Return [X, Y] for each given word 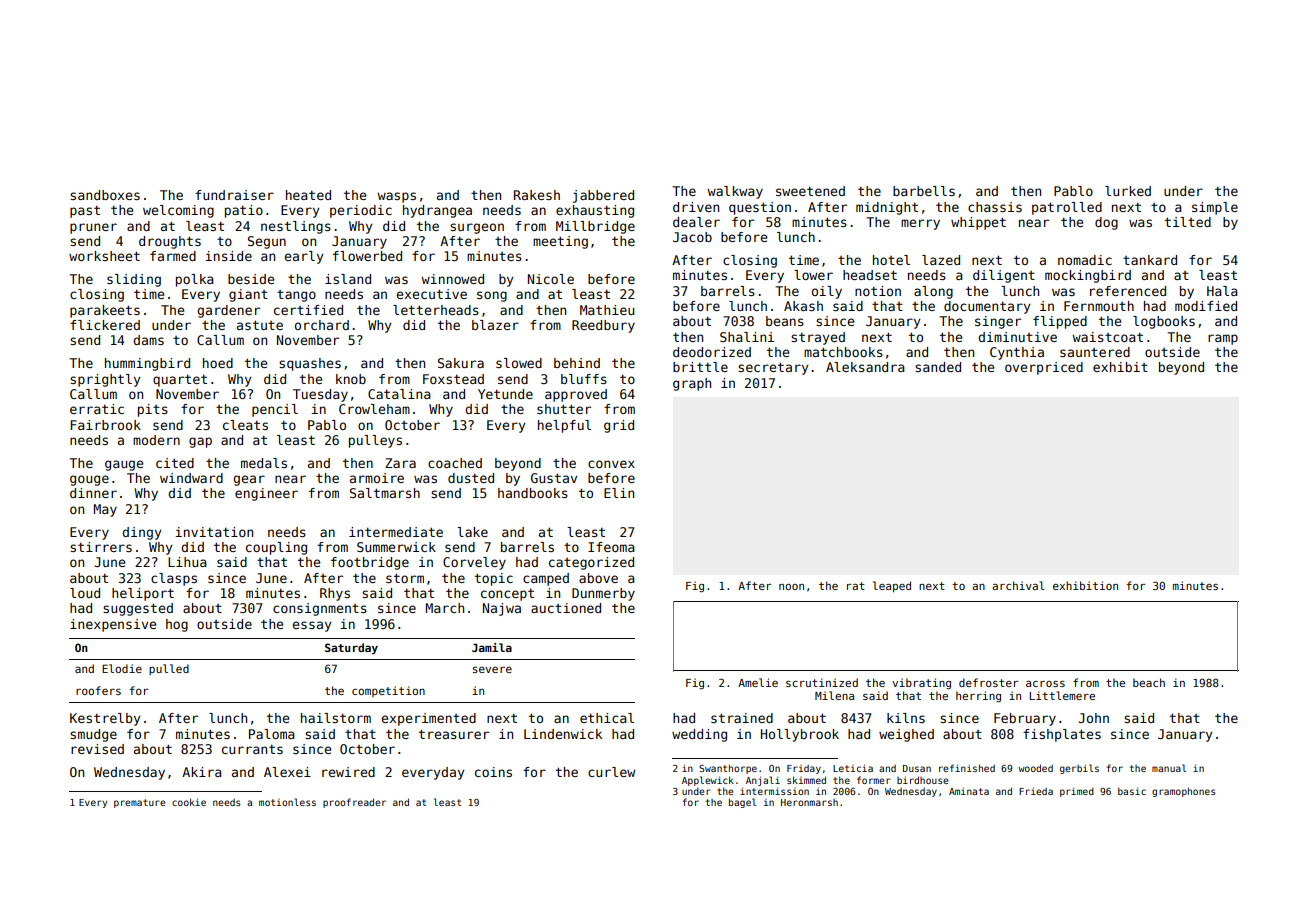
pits [153, 410]
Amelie [758, 682]
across [1045, 684]
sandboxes [105, 195]
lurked [1128, 191]
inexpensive [113, 625]
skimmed [806, 780]
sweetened [810, 191]
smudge [93, 735]
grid [619, 426]
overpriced [1044, 368]
